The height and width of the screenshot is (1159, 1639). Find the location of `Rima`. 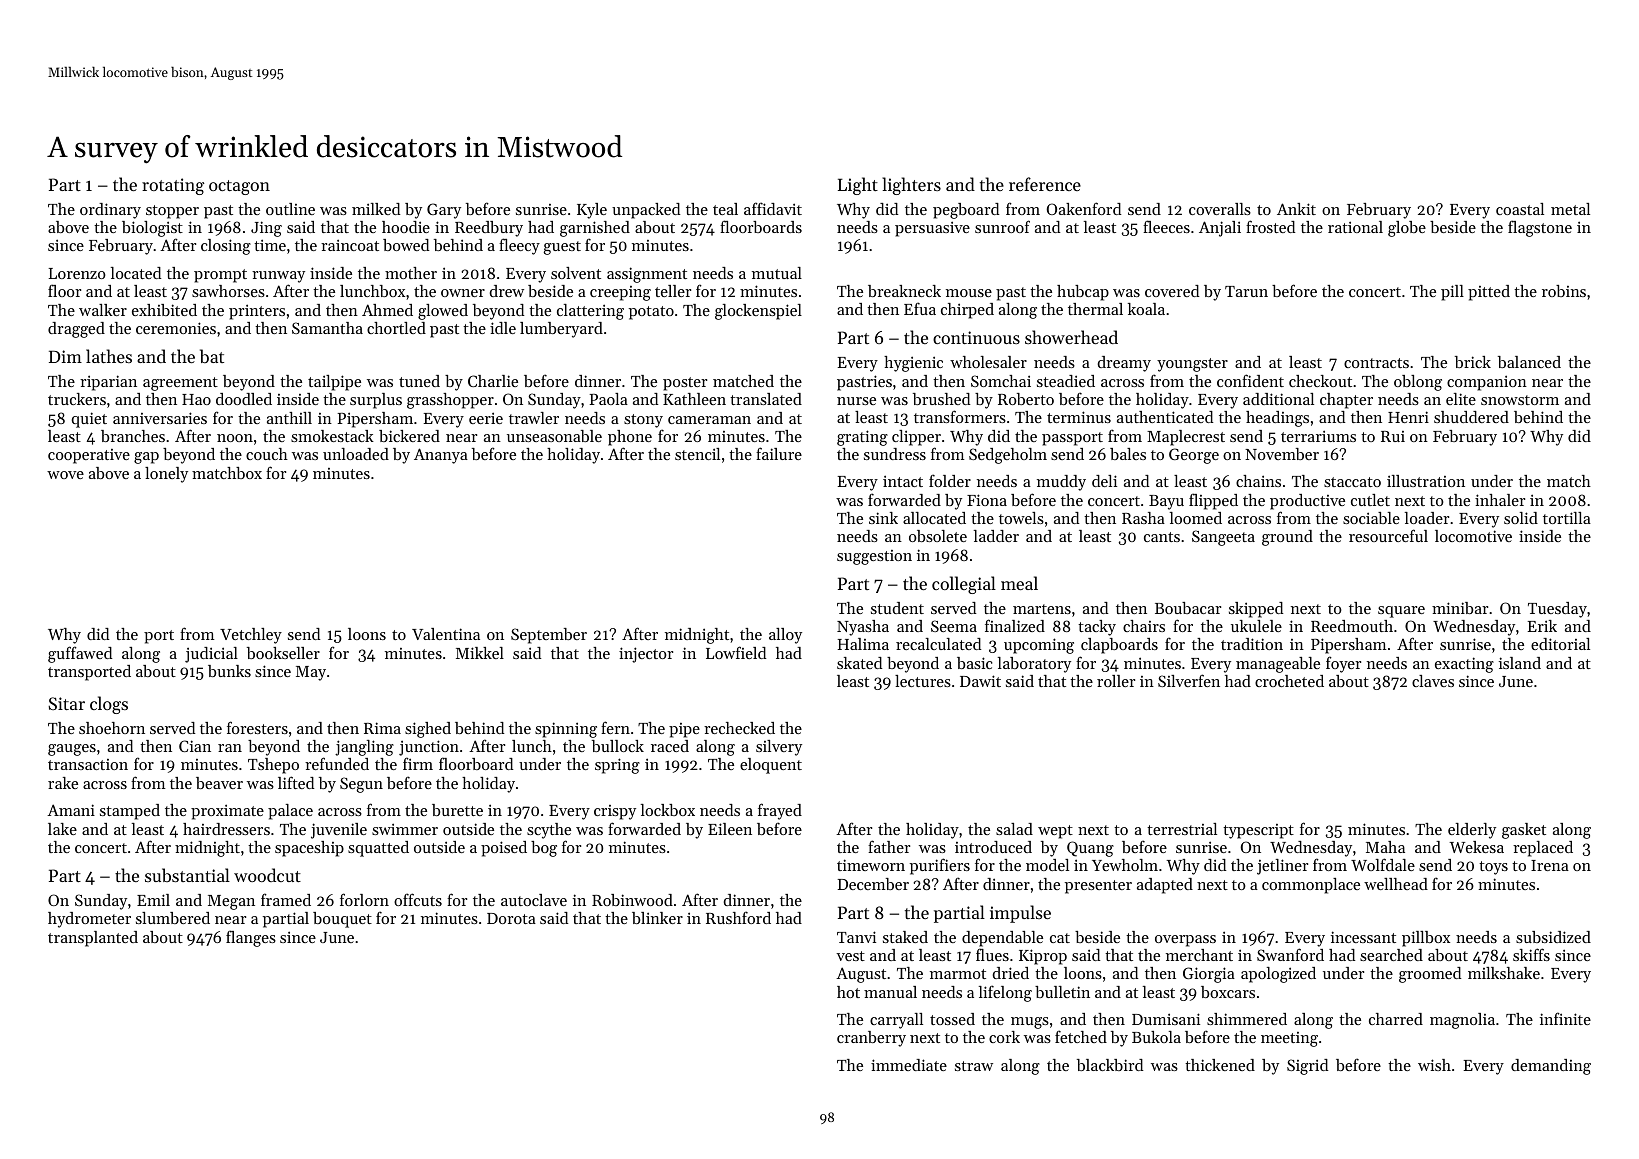

Rima is located at coordinates (382, 728).
